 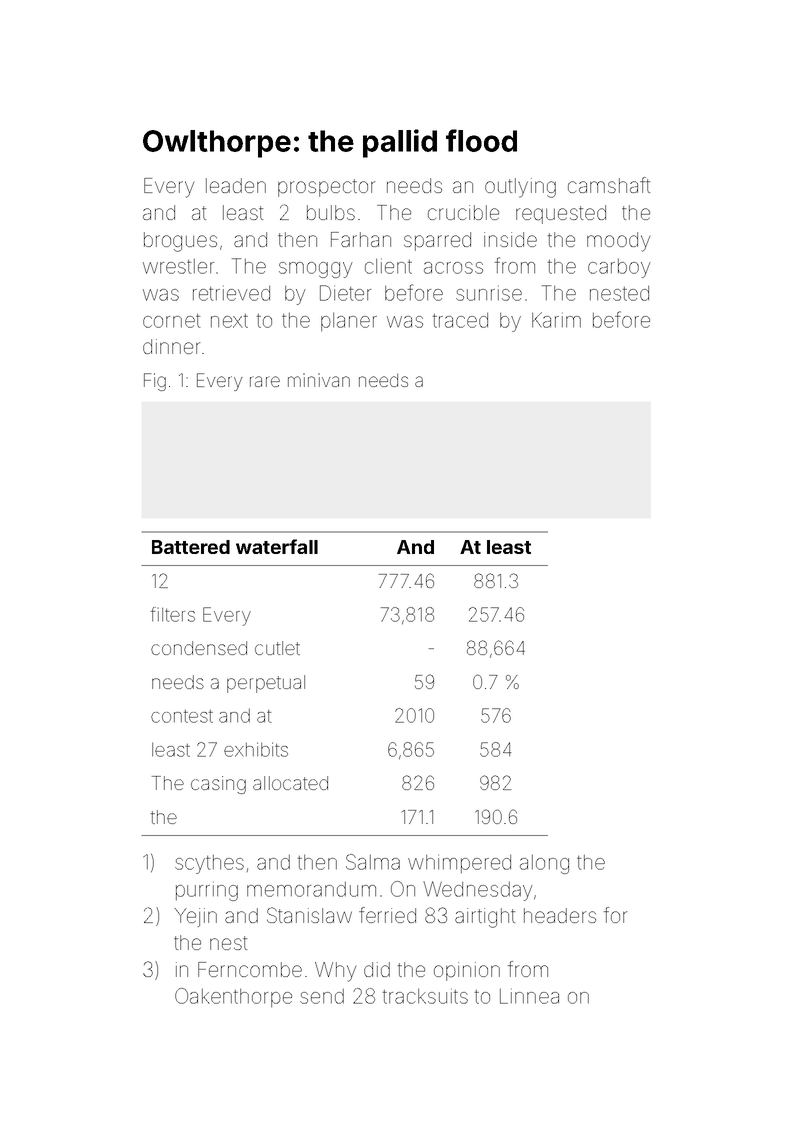 I want to click on minivan, so click(x=319, y=380).
